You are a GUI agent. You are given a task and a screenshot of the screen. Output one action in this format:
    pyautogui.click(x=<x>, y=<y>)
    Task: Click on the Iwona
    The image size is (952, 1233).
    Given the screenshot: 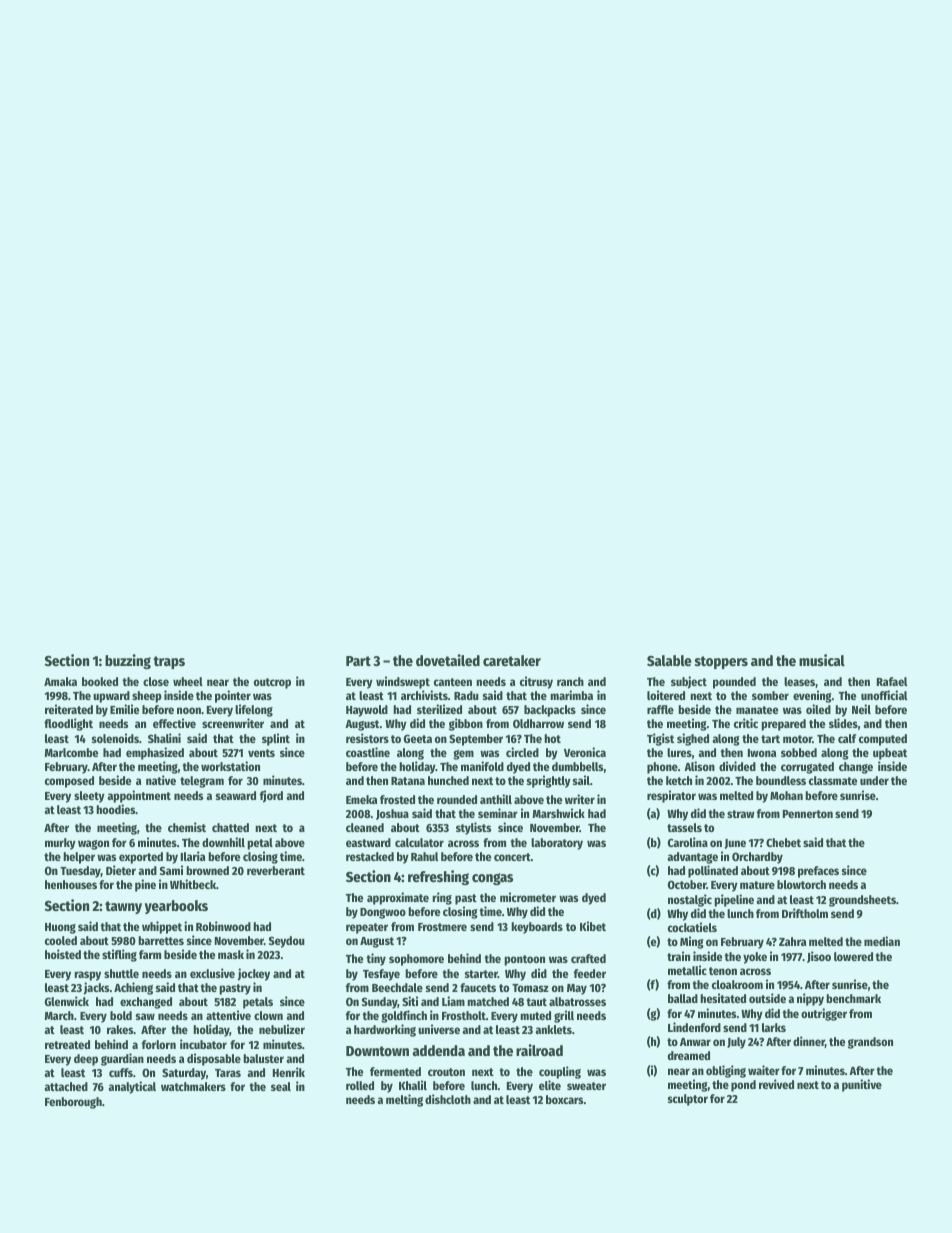 What is the action you would take?
    pyautogui.click(x=762, y=753)
